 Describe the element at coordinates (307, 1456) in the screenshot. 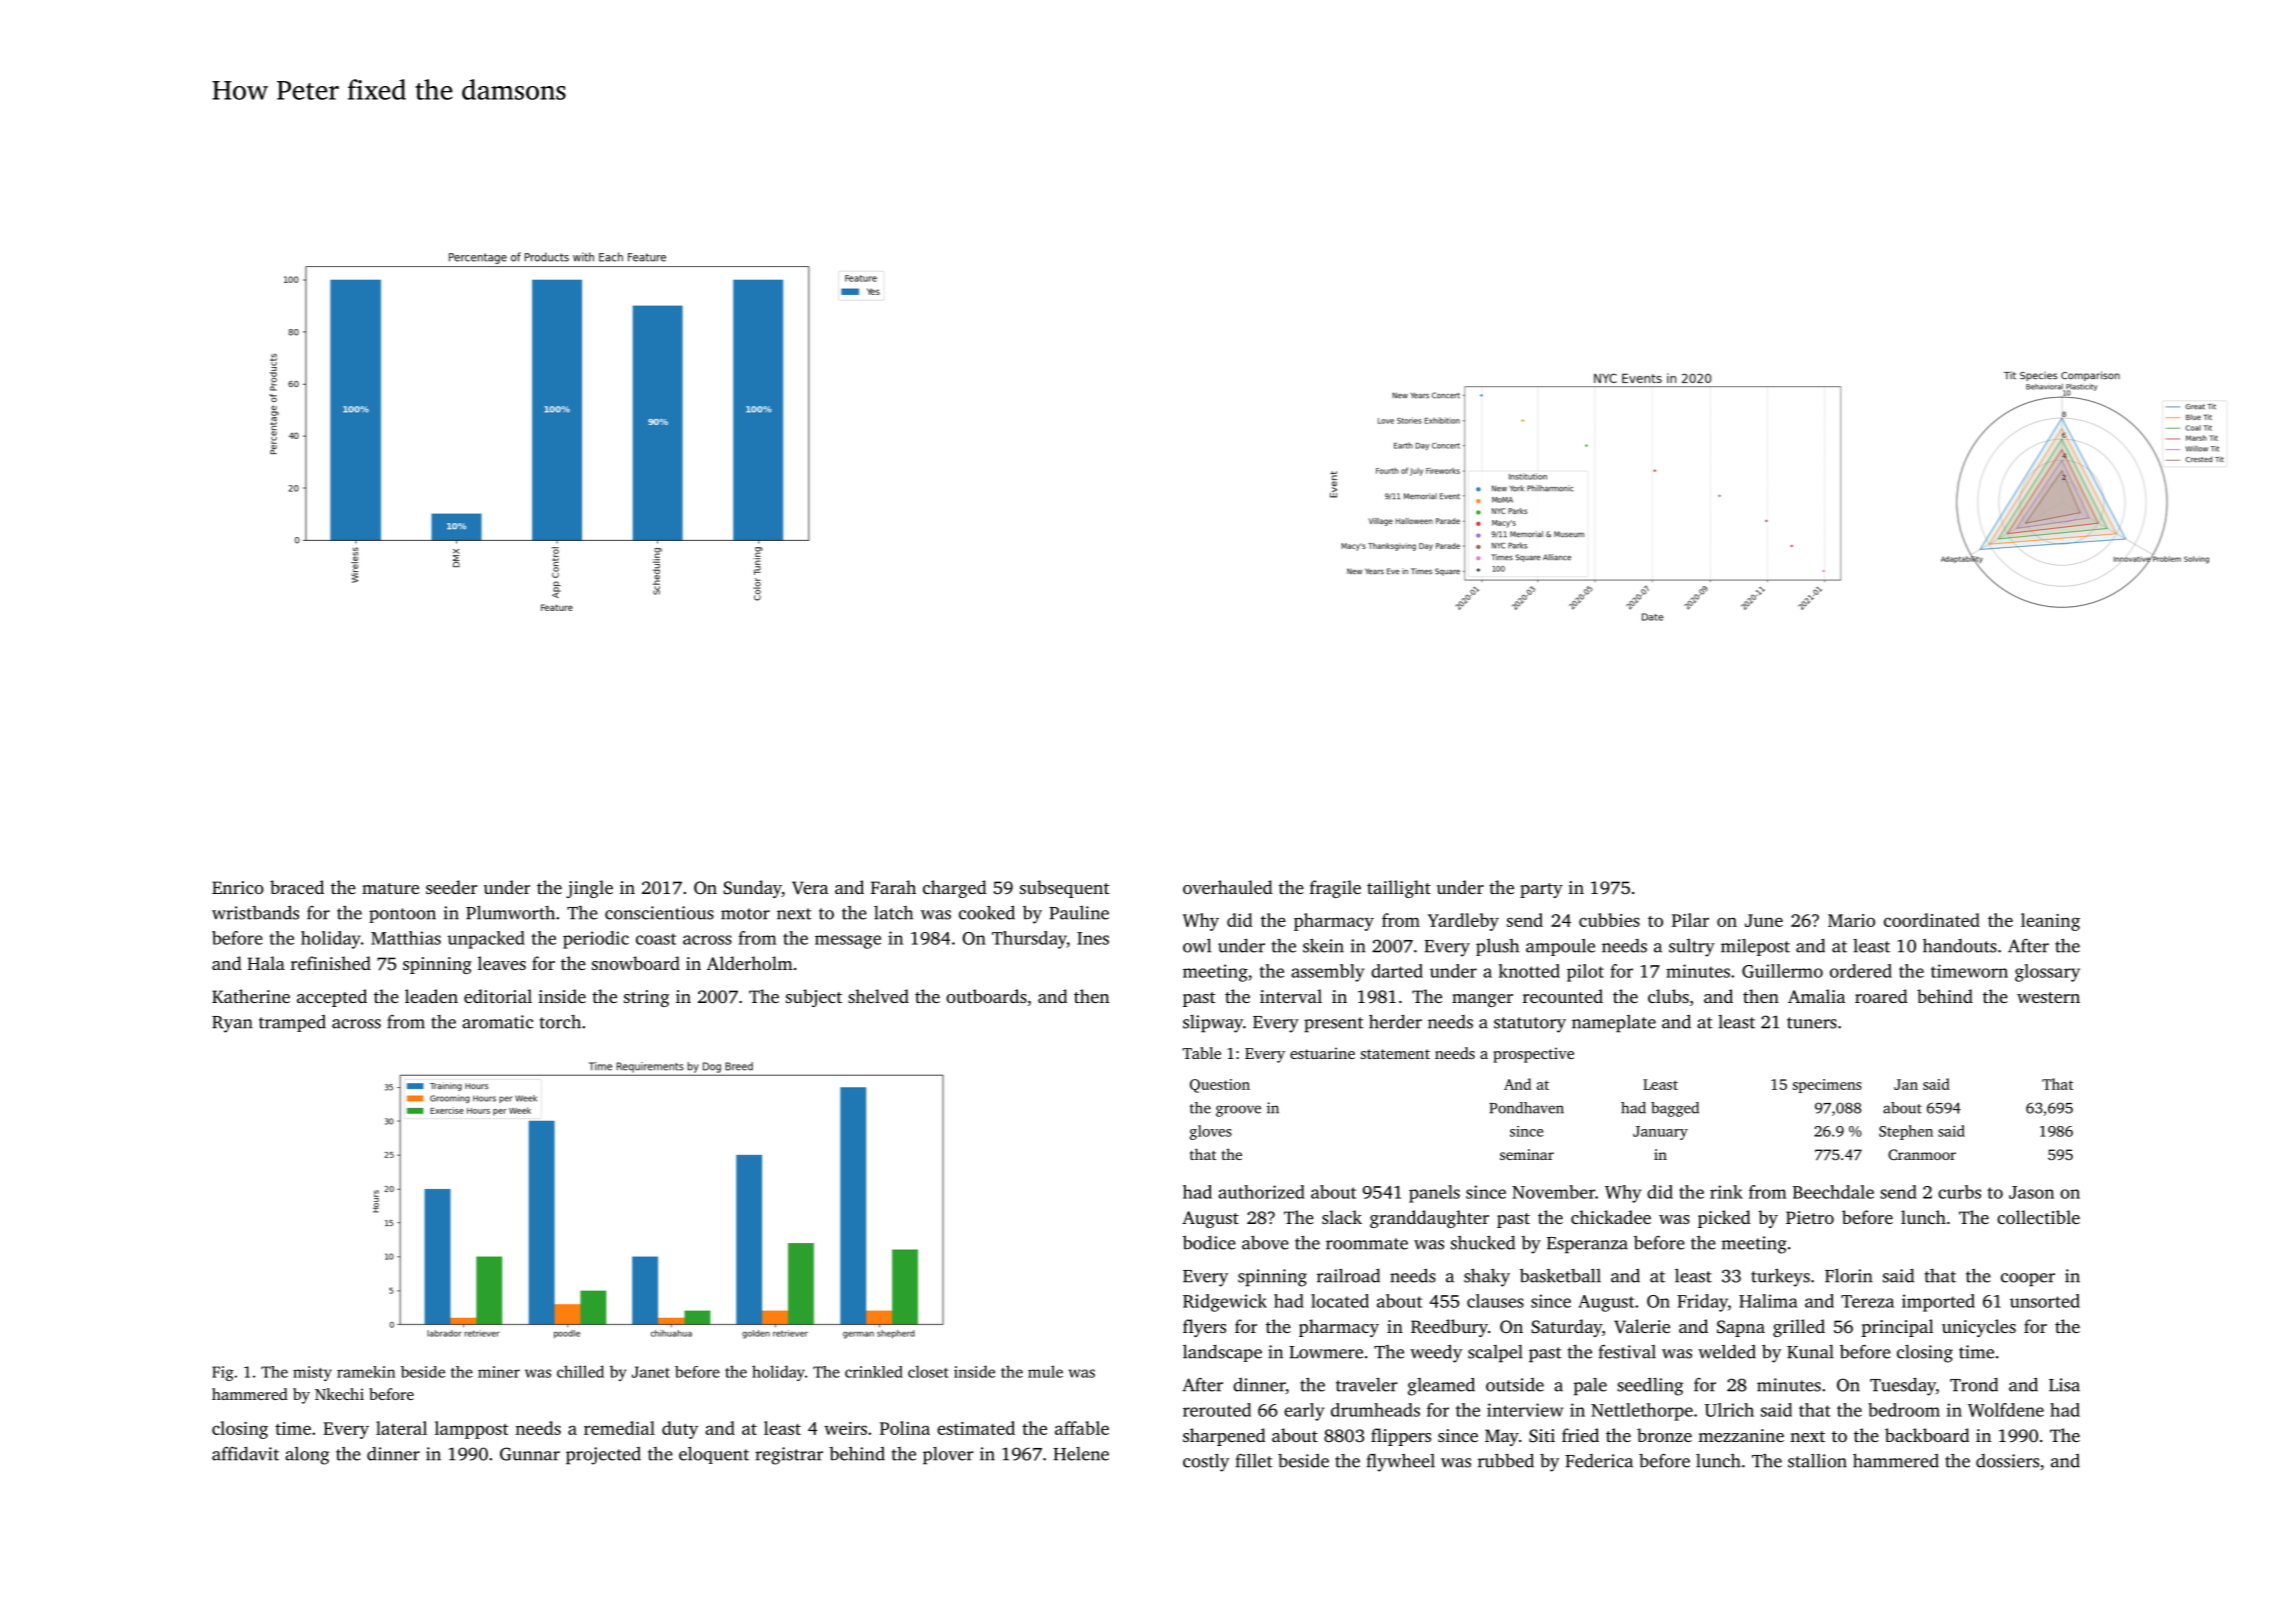

I see `along` at that location.
